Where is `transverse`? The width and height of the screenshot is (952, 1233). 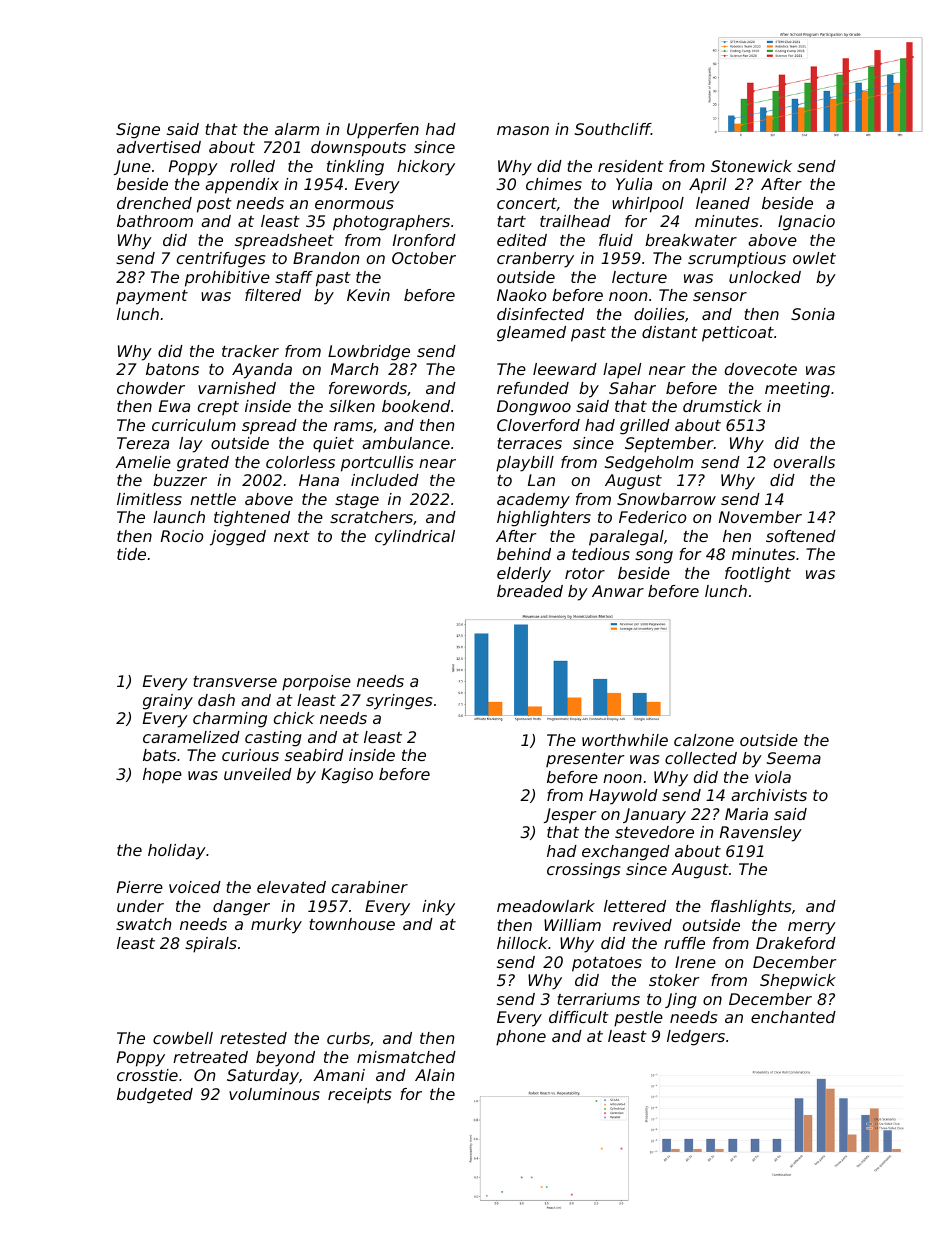 transverse is located at coordinates (235, 681).
